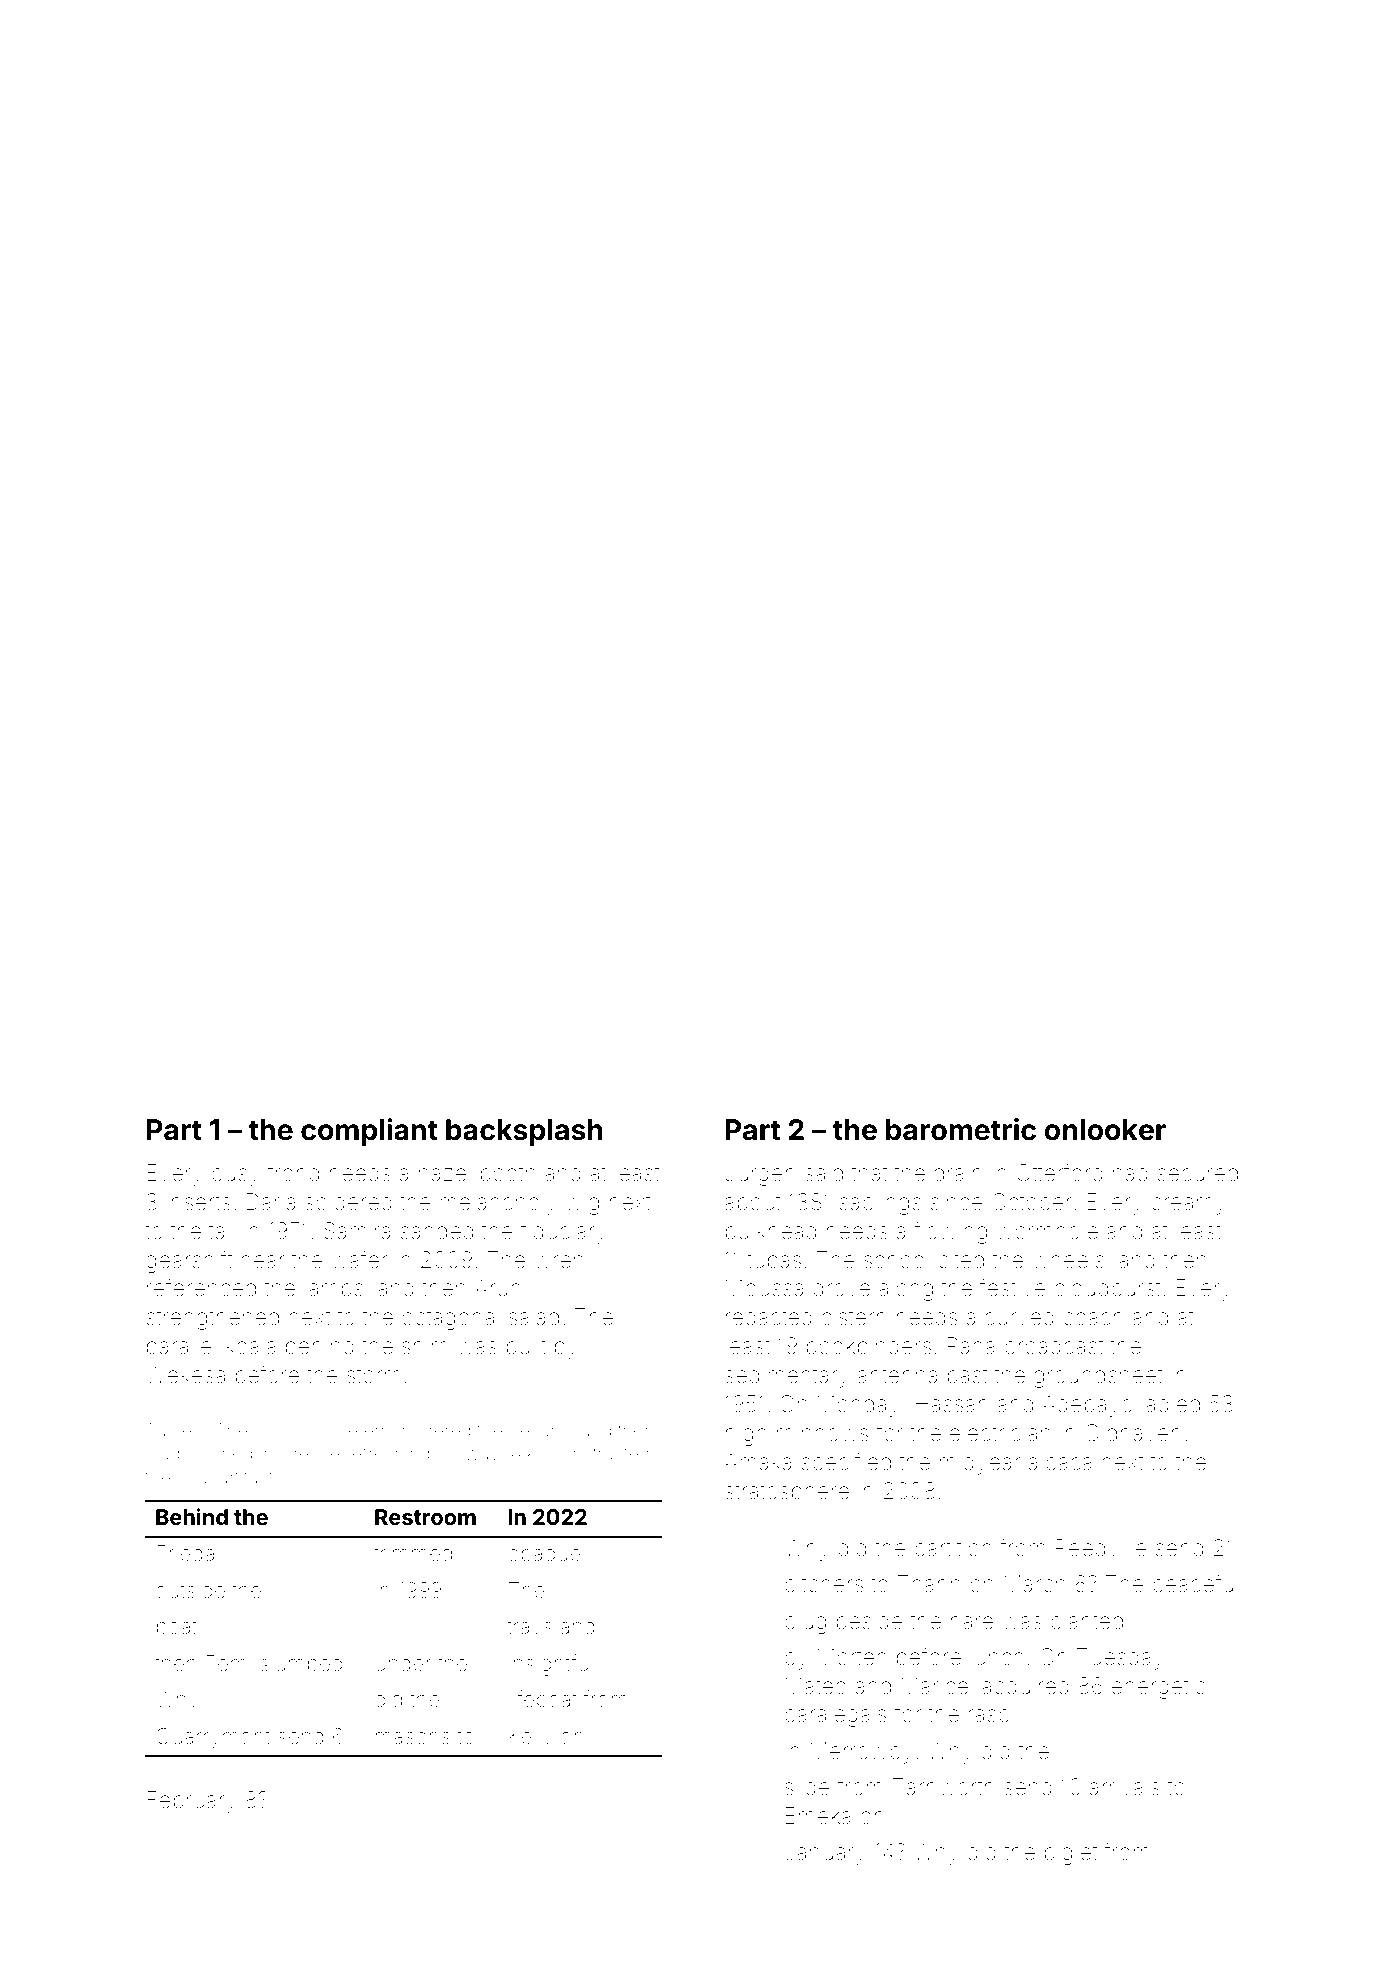  I want to click on February, so click(192, 1802).
